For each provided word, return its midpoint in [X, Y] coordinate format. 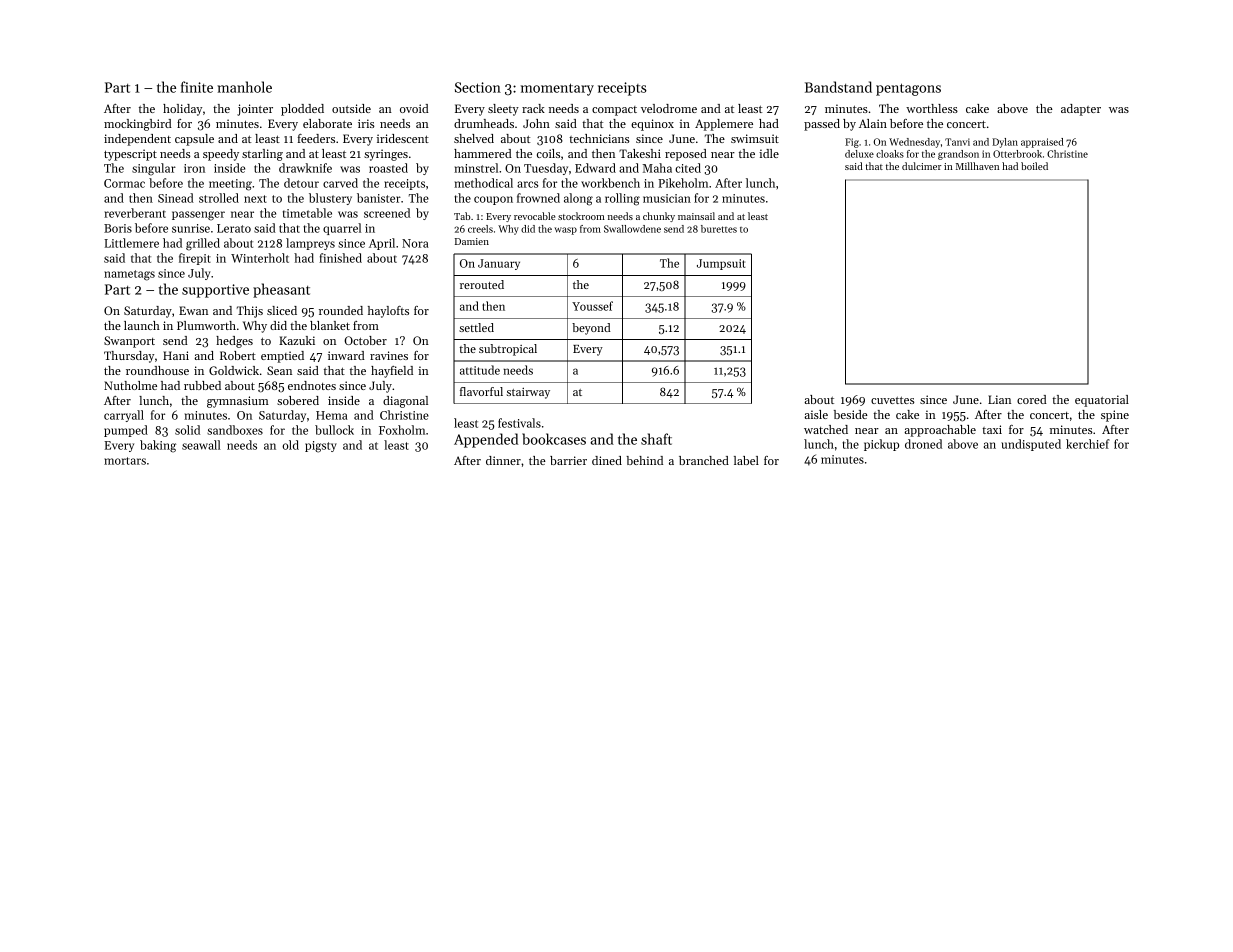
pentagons [908, 89]
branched [704, 460]
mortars [125, 461]
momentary [557, 89]
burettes [719, 229]
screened [387, 213]
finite [197, 87]
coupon [493, 200]
